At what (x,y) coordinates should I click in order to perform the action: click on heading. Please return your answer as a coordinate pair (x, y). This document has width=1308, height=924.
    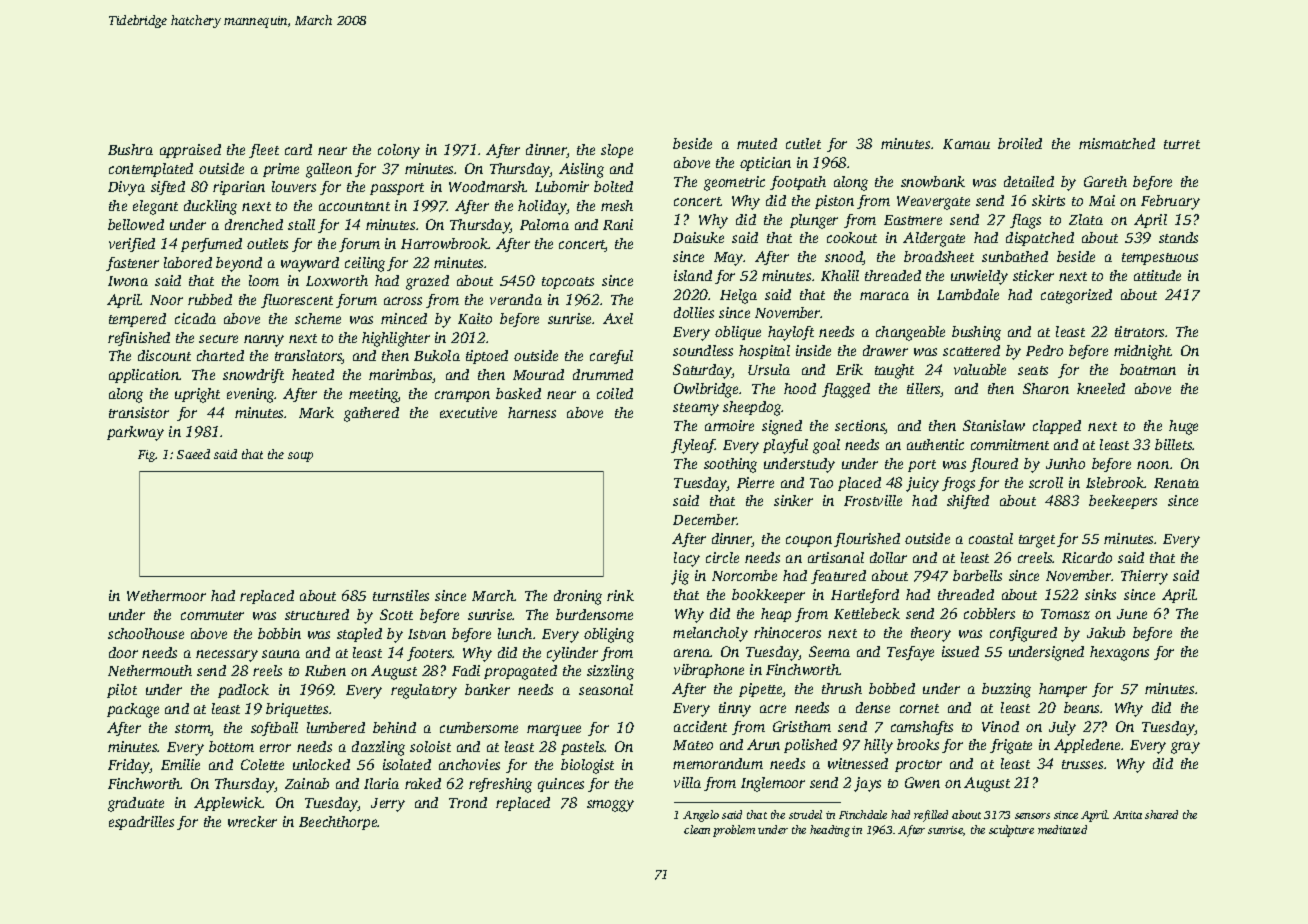
    Looking at the image, I should click on (830, 831).
